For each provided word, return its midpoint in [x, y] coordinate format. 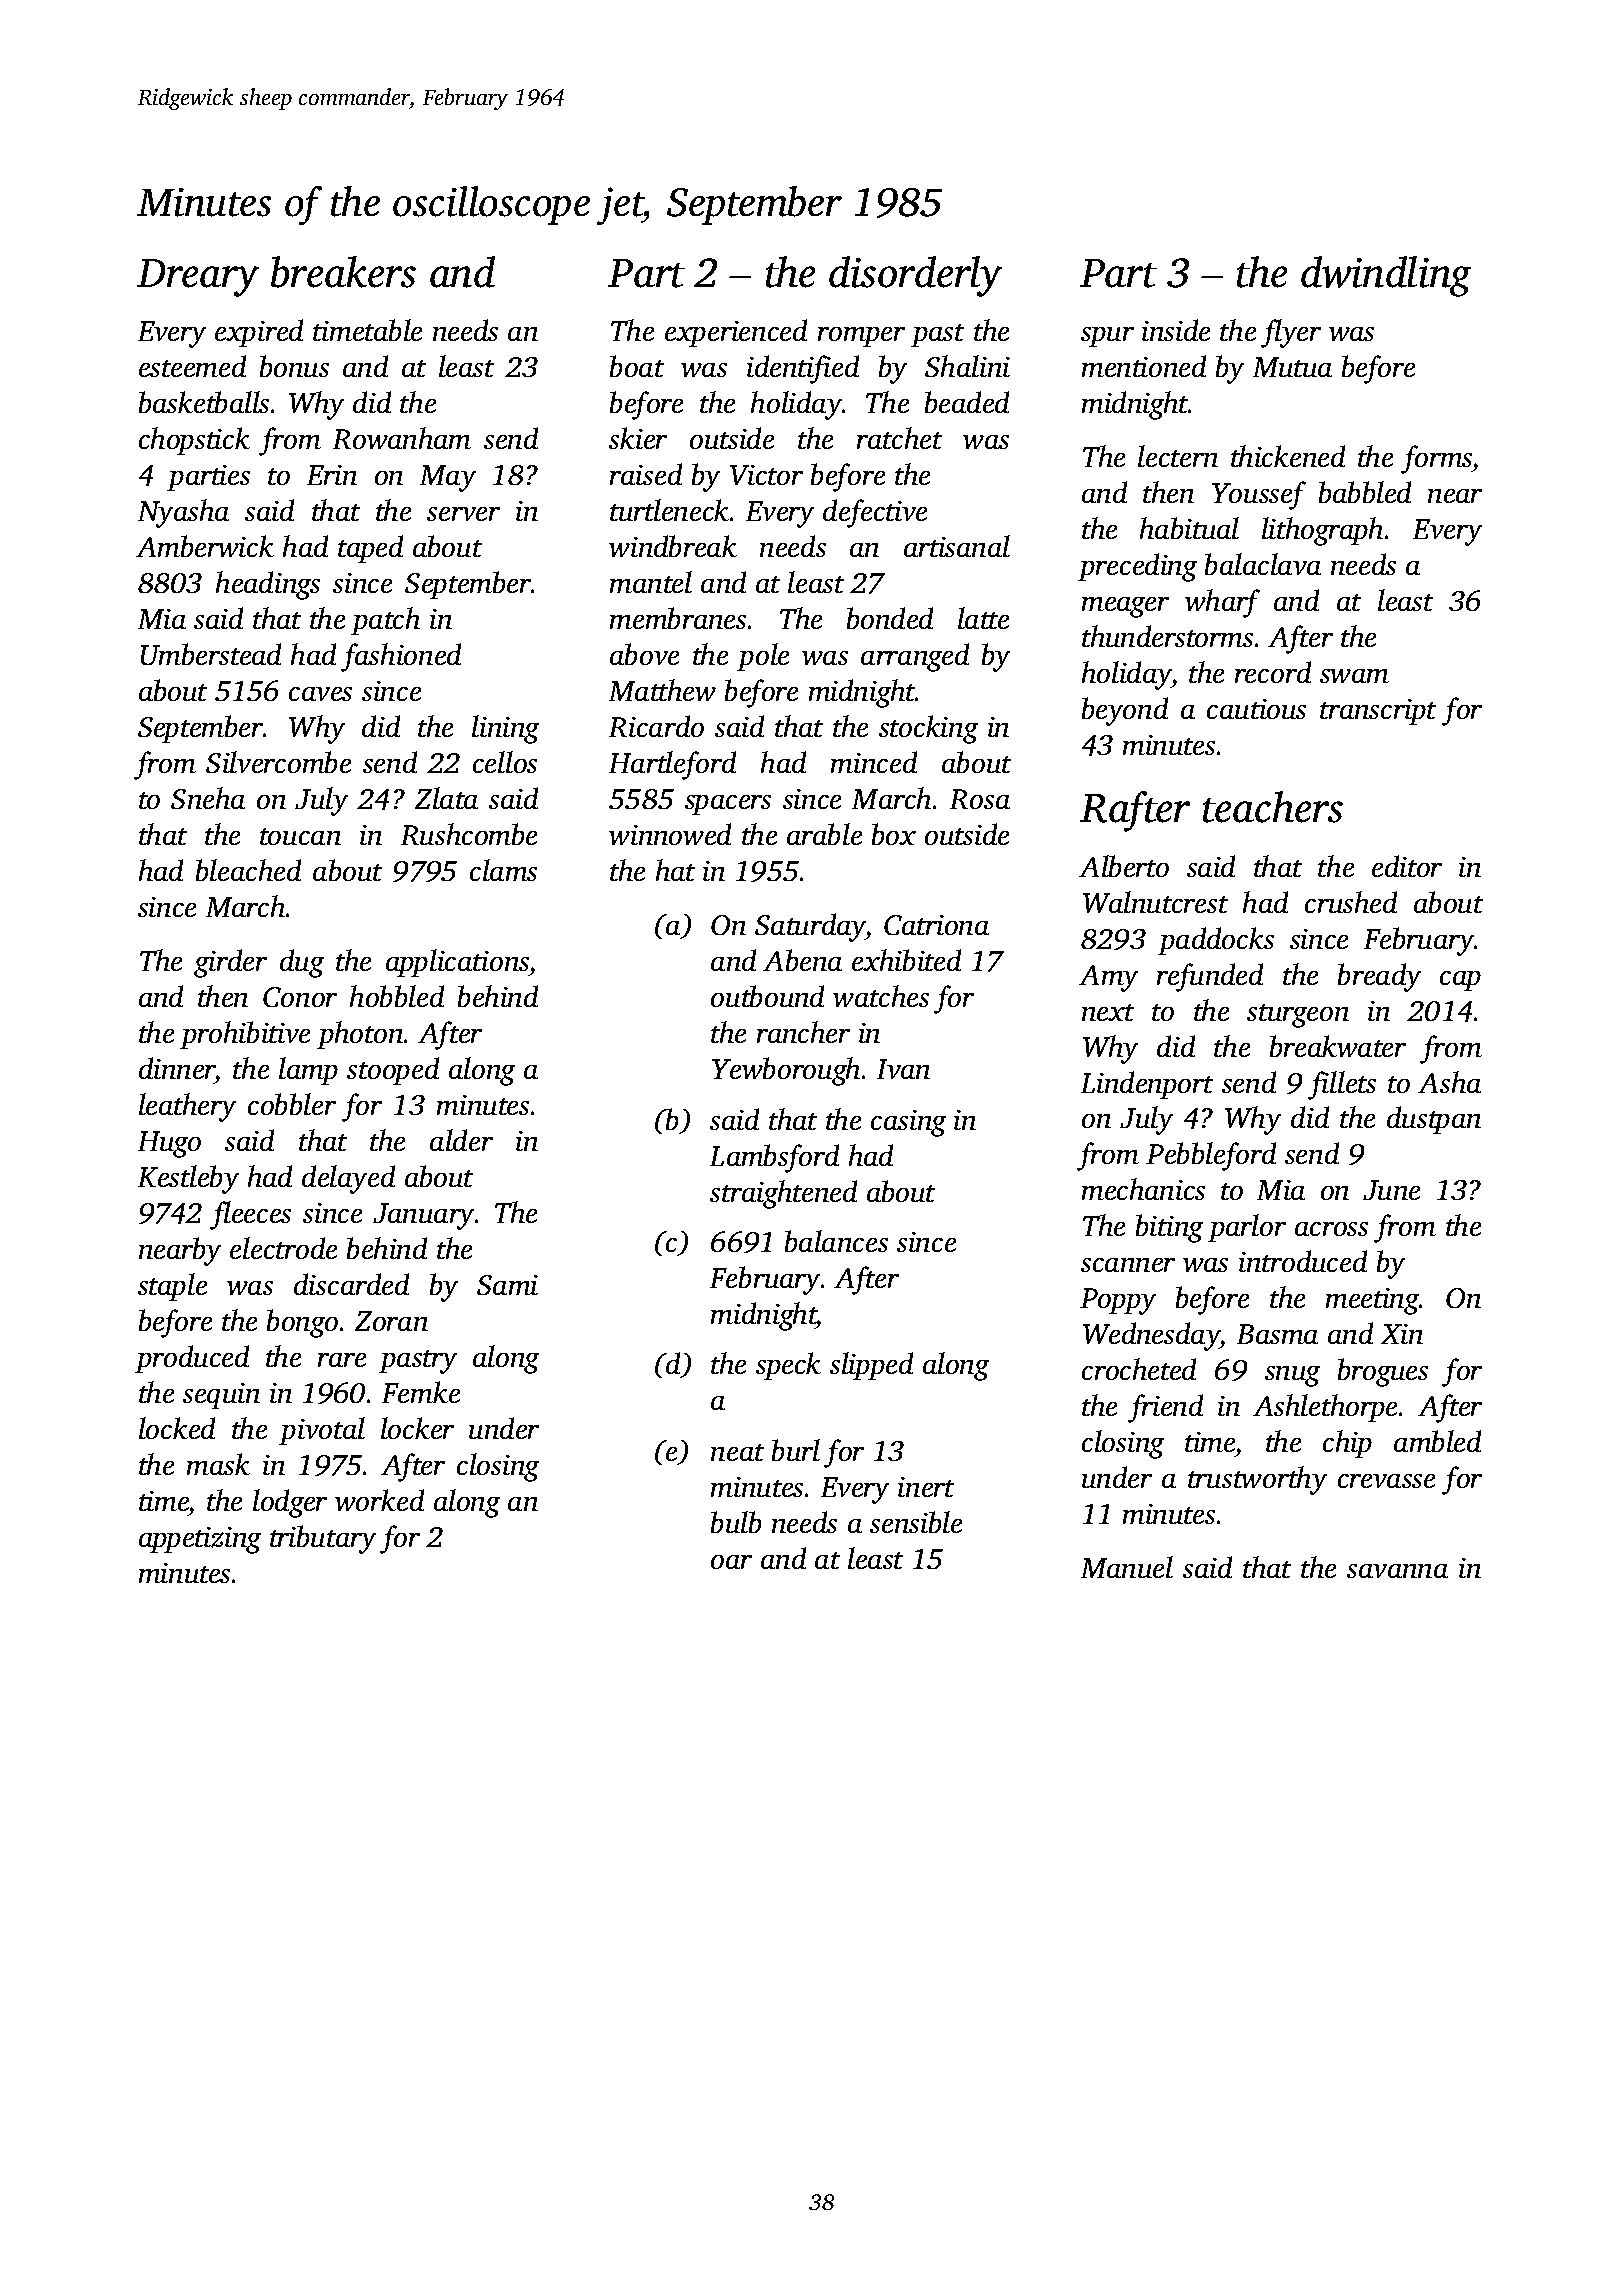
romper [861, 337]
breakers [343, 272]
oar [731, 1562]
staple [172, 1287]
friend [1165, 1408]
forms [1437, 459]
